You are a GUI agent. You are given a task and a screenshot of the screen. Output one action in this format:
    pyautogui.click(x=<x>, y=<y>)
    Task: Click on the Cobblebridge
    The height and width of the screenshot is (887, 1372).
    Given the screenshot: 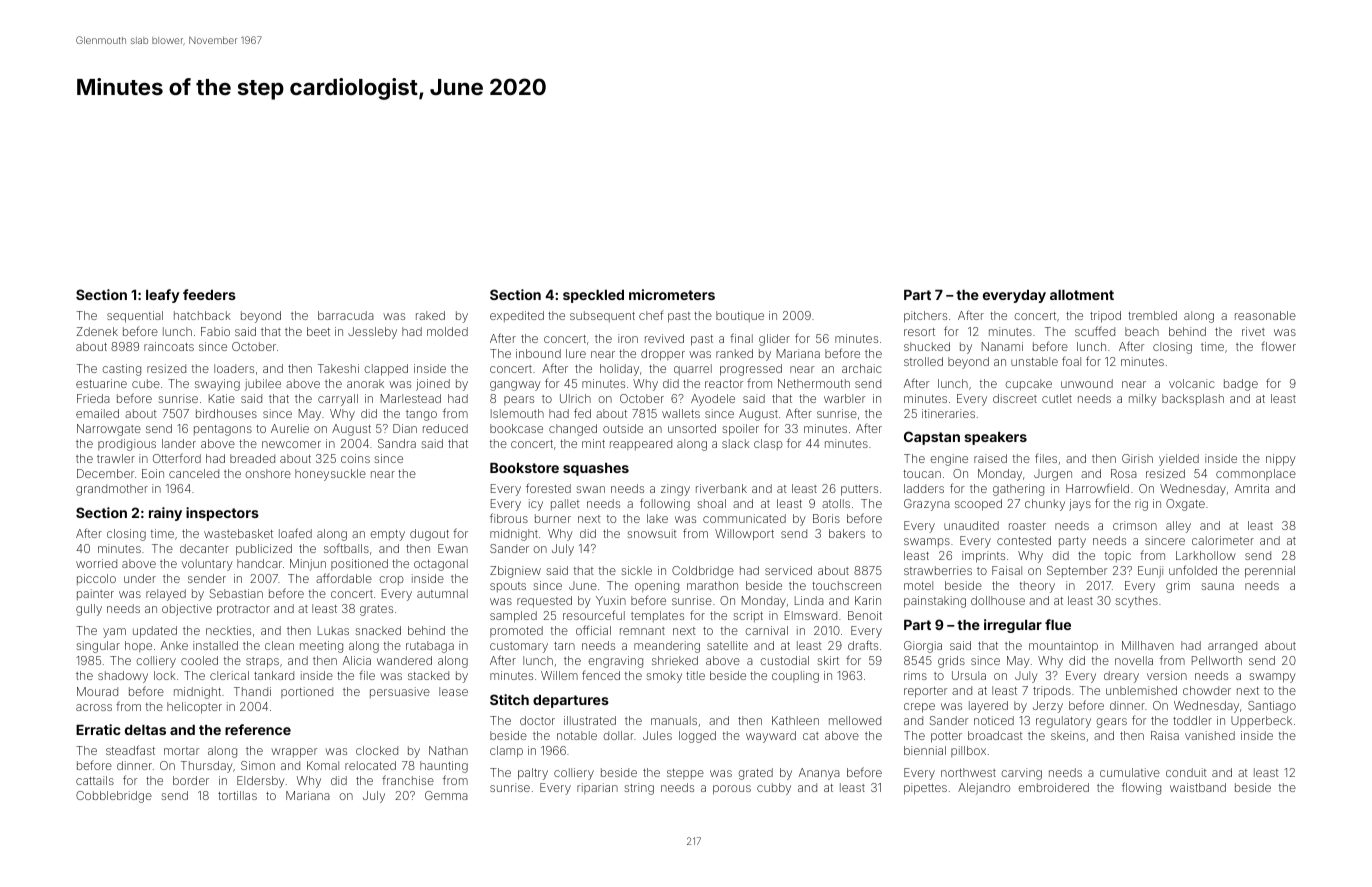 What is the action you would take?
    pyautogui.click(x=114, y=797)
